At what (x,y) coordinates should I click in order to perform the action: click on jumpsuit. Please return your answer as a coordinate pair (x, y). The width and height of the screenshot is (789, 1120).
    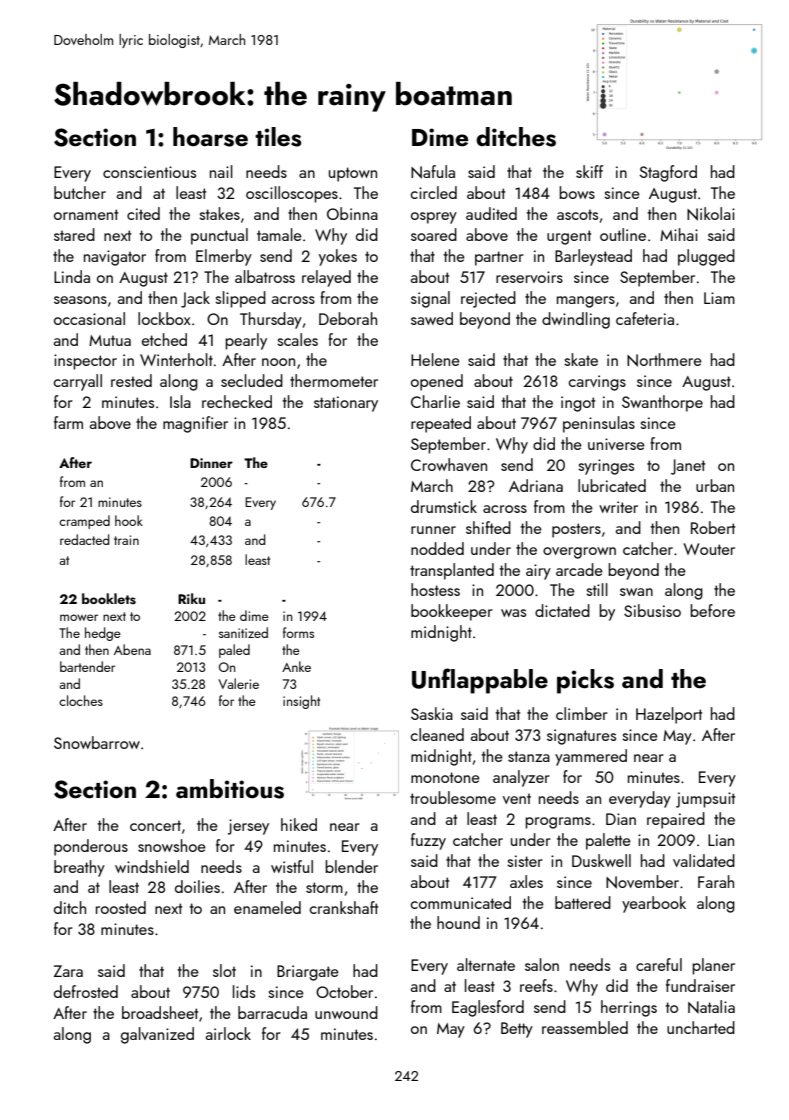
    Looking at the image, I should click on (705, 800).
